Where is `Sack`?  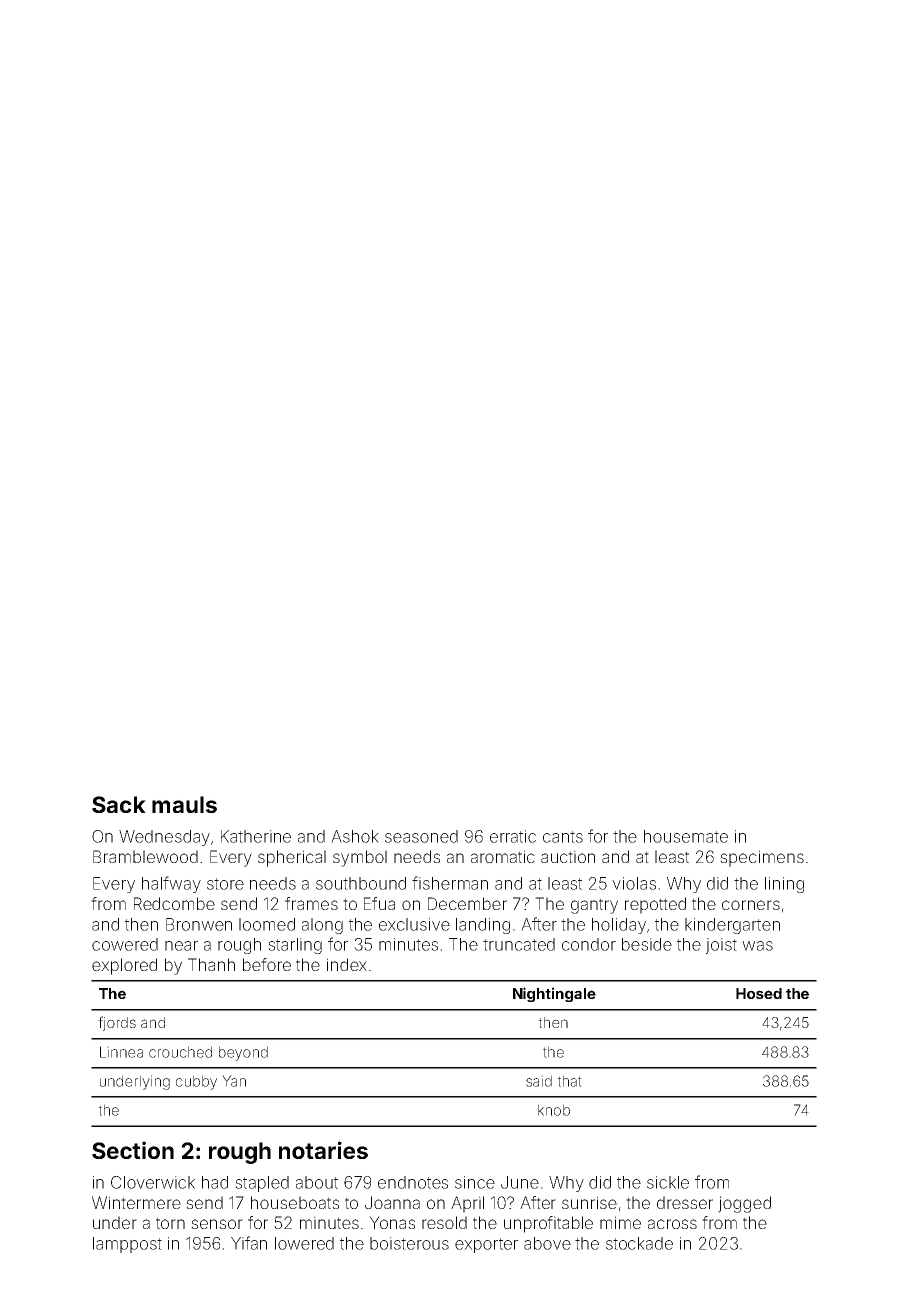
Sack is located at coordinates (119, 804).
